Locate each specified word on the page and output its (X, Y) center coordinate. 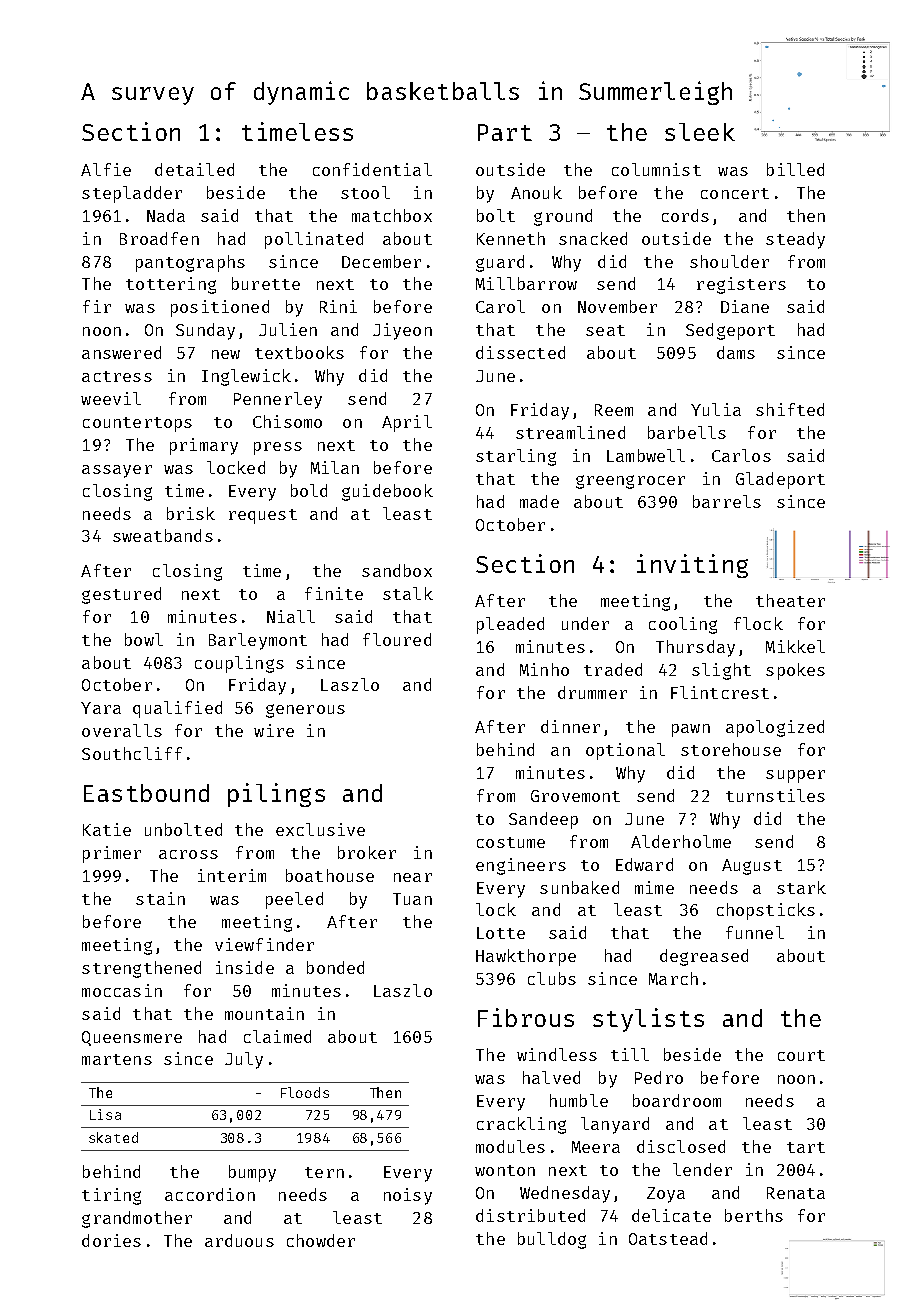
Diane (745, 306)
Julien (288, 329)
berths (754, 1215)
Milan (335, 467)
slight (721, 671)
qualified (177, 709)
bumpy (252, 1173)
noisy (408, 1196)
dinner (570, 726)
